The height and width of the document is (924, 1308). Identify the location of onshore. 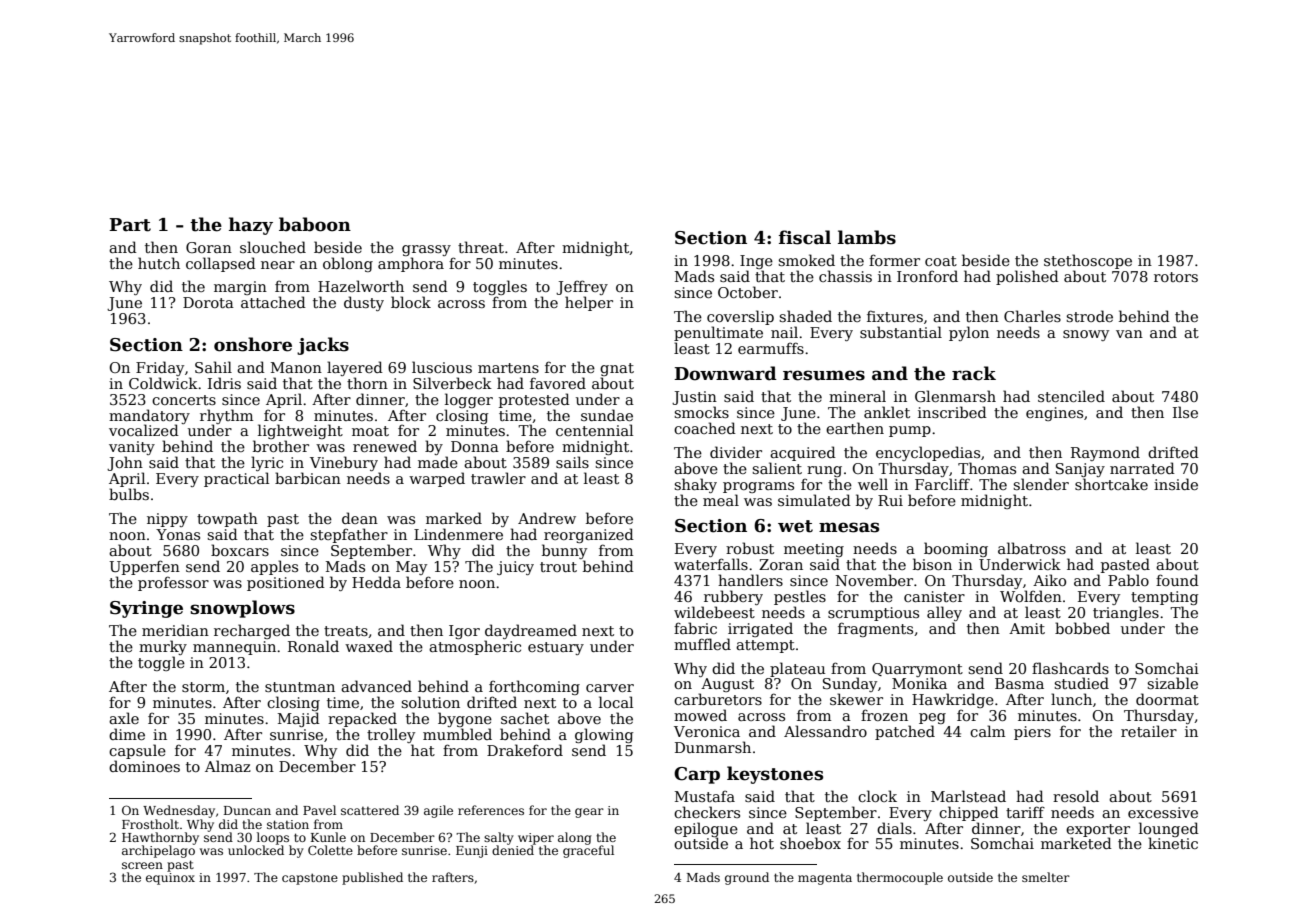
(253, 344).
